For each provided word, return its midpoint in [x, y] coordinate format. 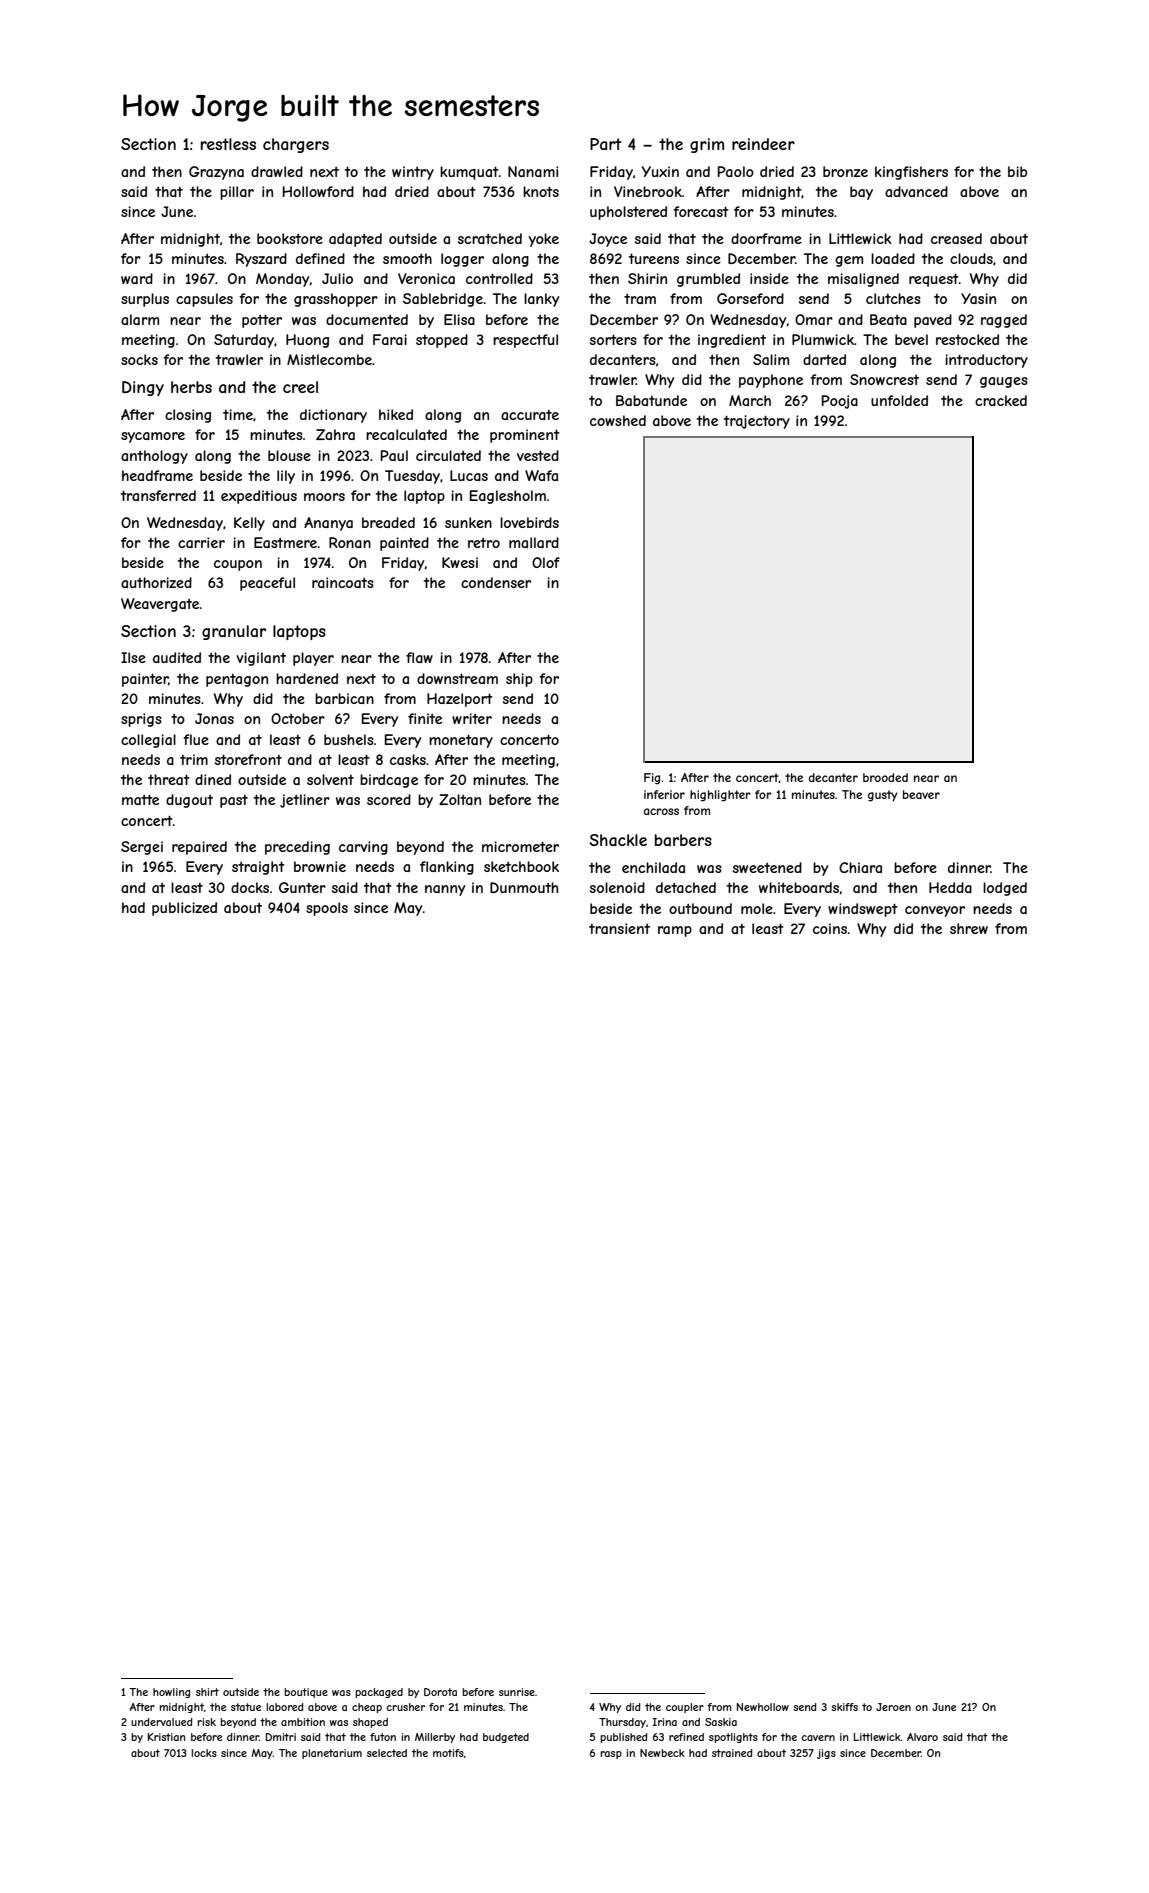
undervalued [162, 1722]
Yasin [978, 298]
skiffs [844, 1707]
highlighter [720, 796]
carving [363, 848]
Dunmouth [524, 887]
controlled [499, 278]
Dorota [440, 1692]
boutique [306, 1693]
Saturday [244, 341]
